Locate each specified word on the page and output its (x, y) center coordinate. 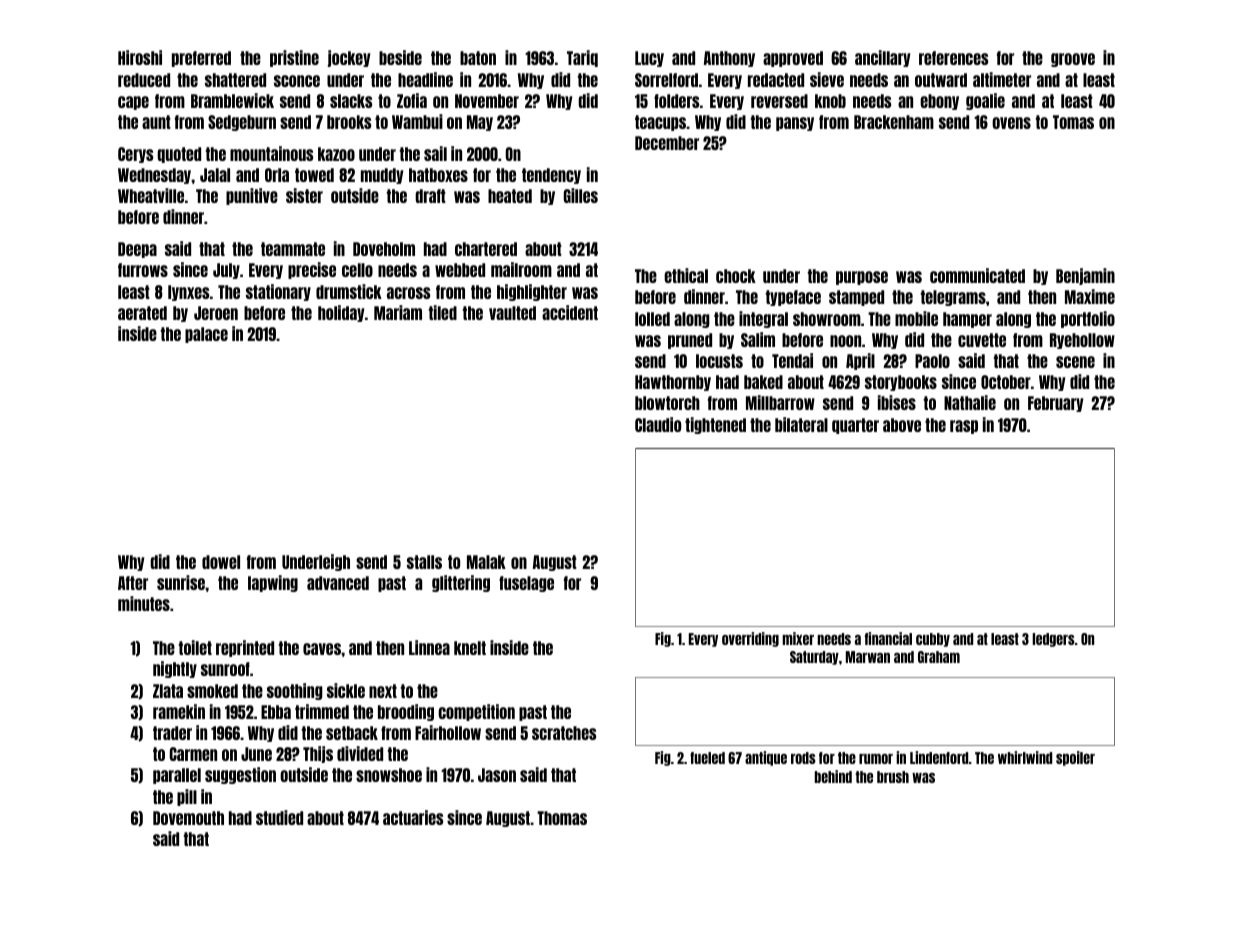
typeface (793, 298)
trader (172, 733)
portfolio (1088, 319)
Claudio (658, 424)
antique (766, 758)
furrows (143, 270)
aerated (142, 313)
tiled (443, 312)
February (1056, 404)
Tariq (582, 58)
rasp (964, 427)
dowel (221, 562)
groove (1073, 60)
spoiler (1075, 758)
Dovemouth (188, 818)
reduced (144, 80)
